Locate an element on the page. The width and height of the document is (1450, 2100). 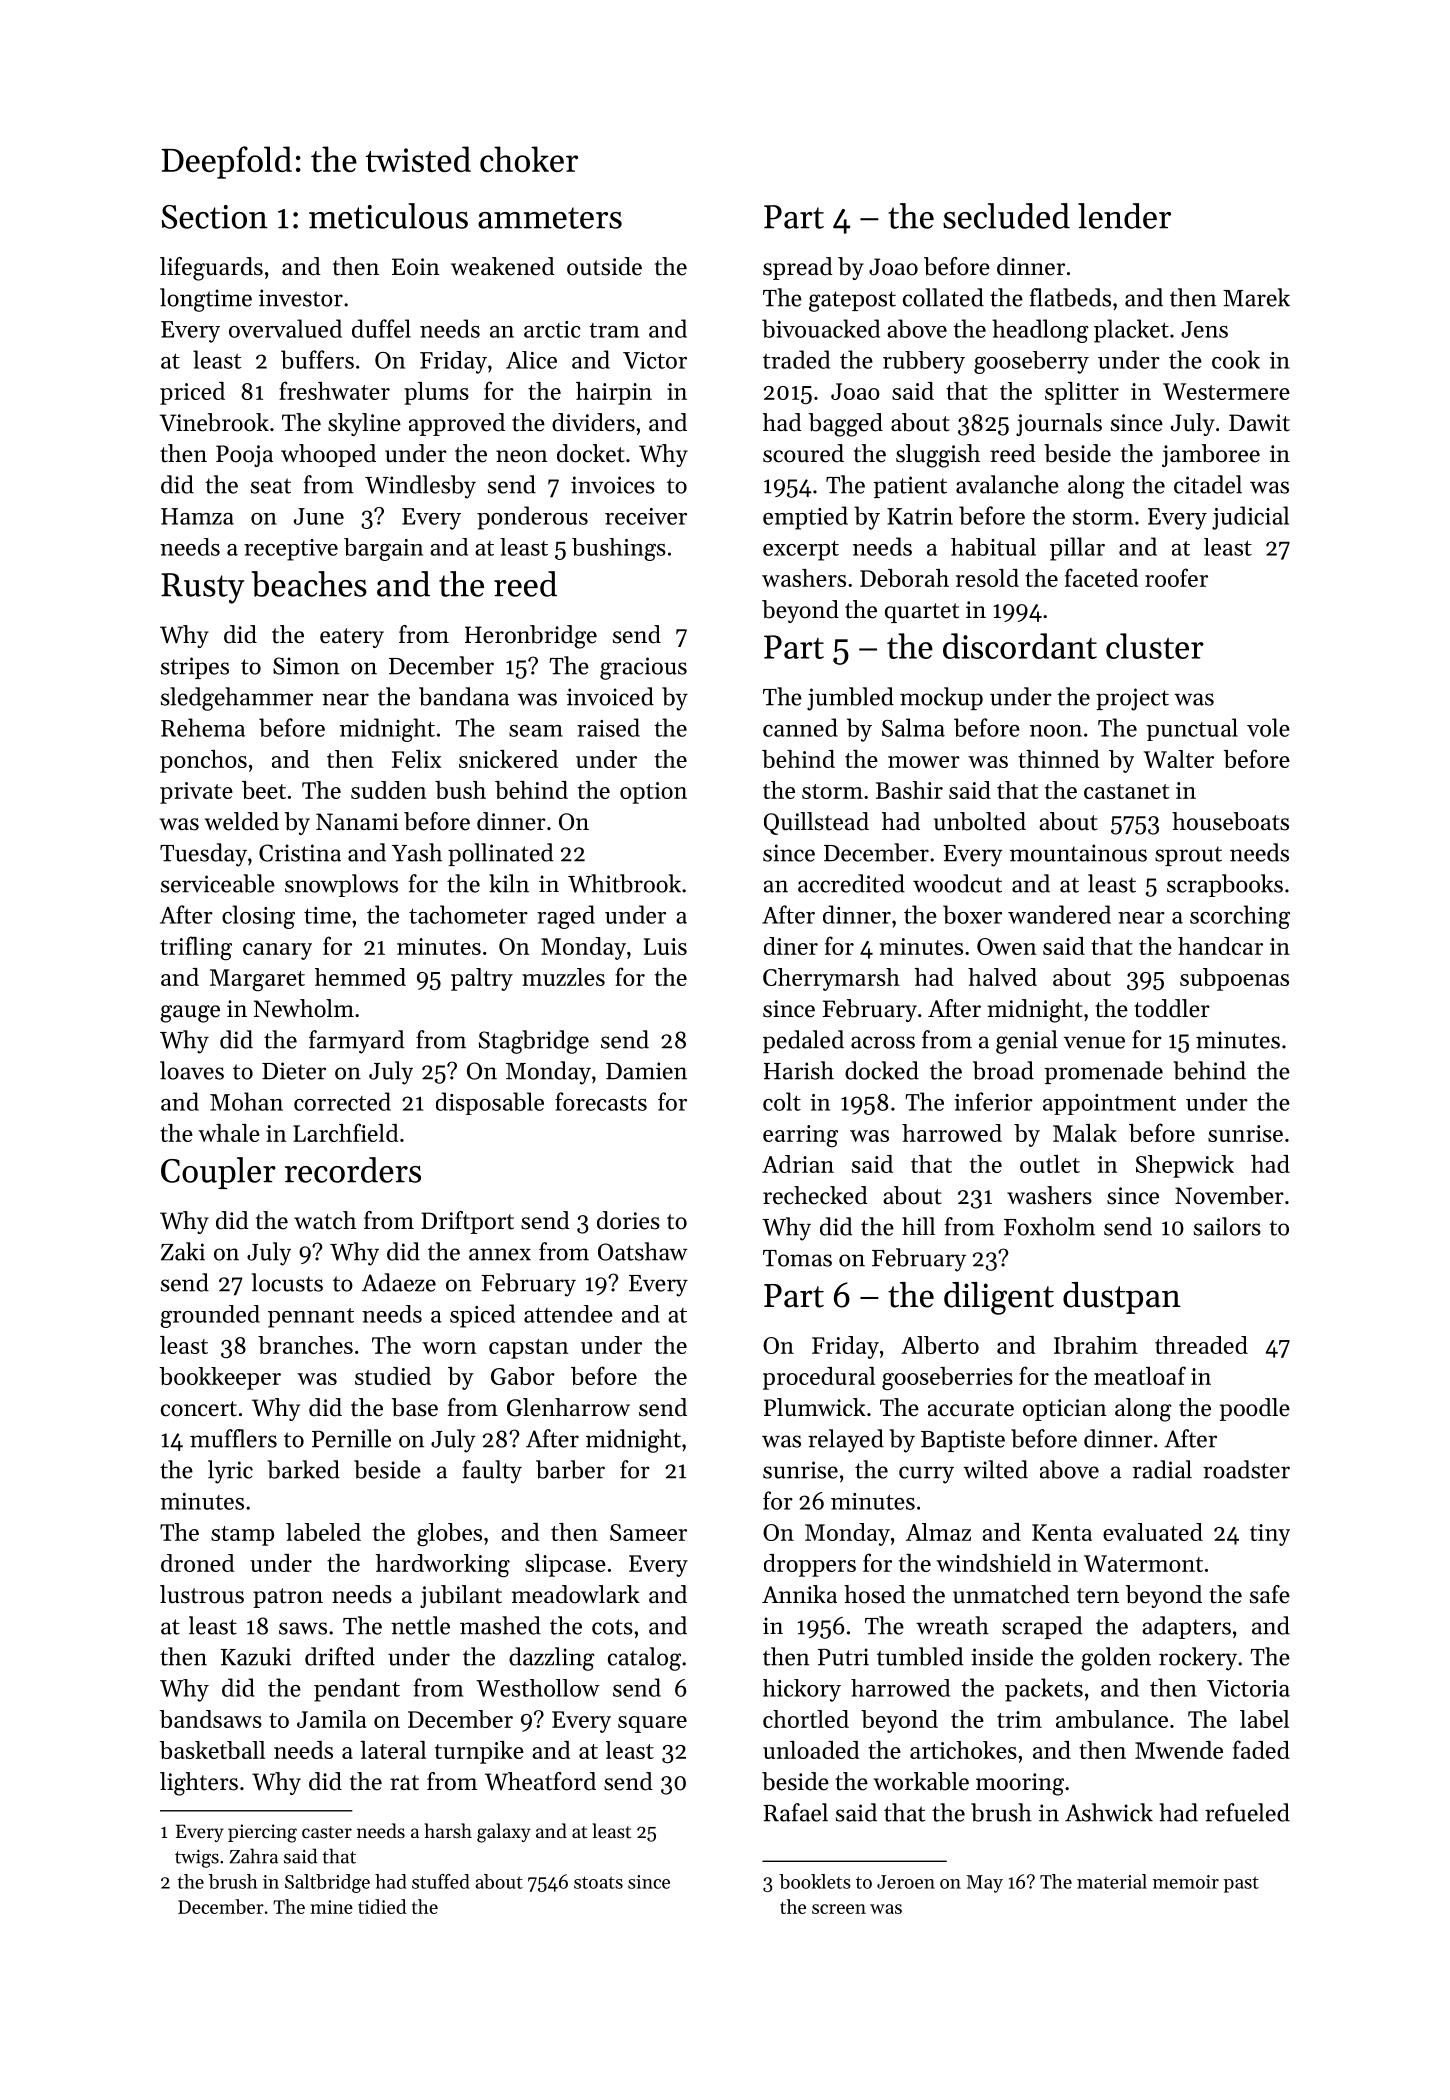
November is located at coordinates (1229, 1195).
